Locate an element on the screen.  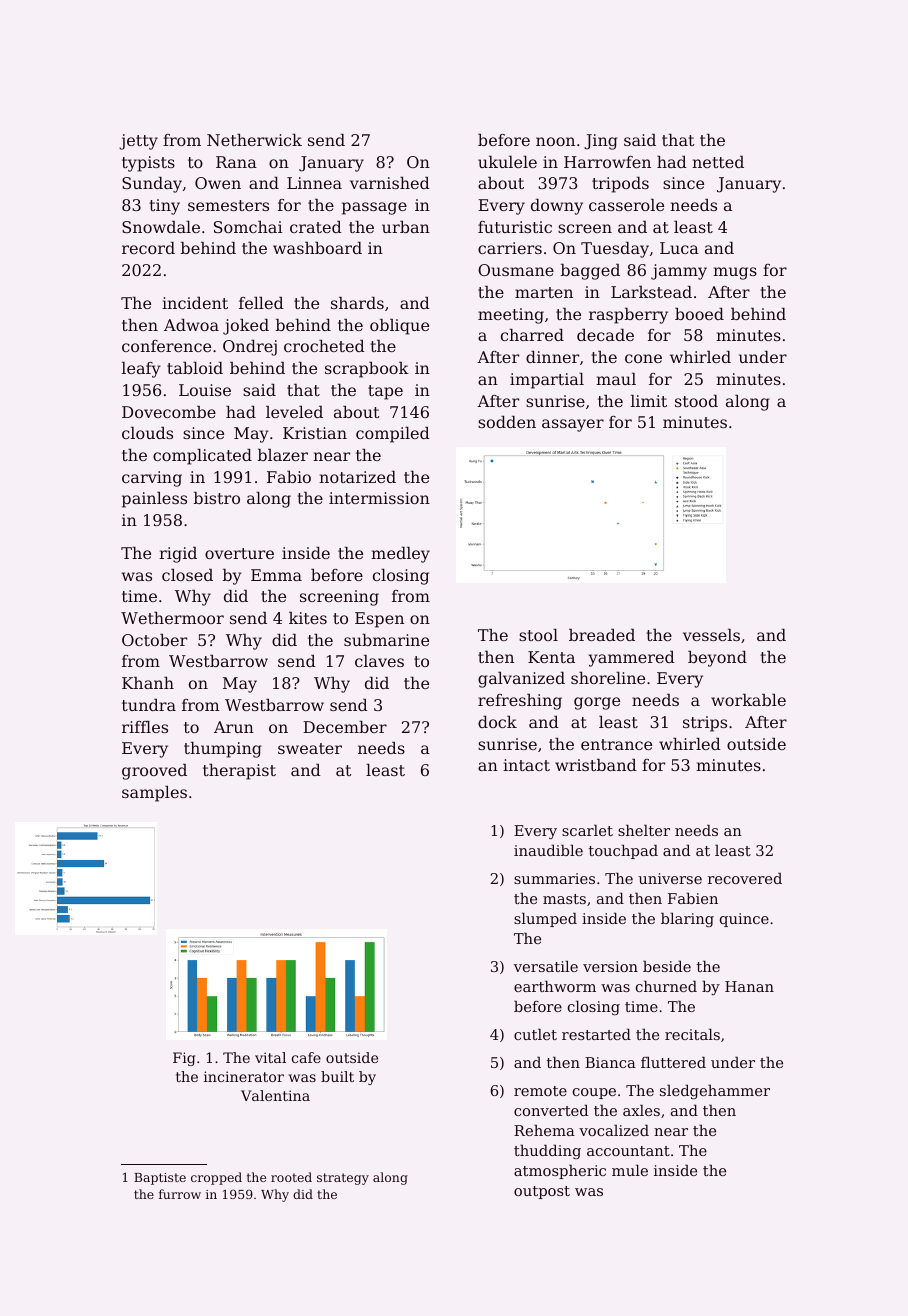
noon is located at coordinates (555, 141).
